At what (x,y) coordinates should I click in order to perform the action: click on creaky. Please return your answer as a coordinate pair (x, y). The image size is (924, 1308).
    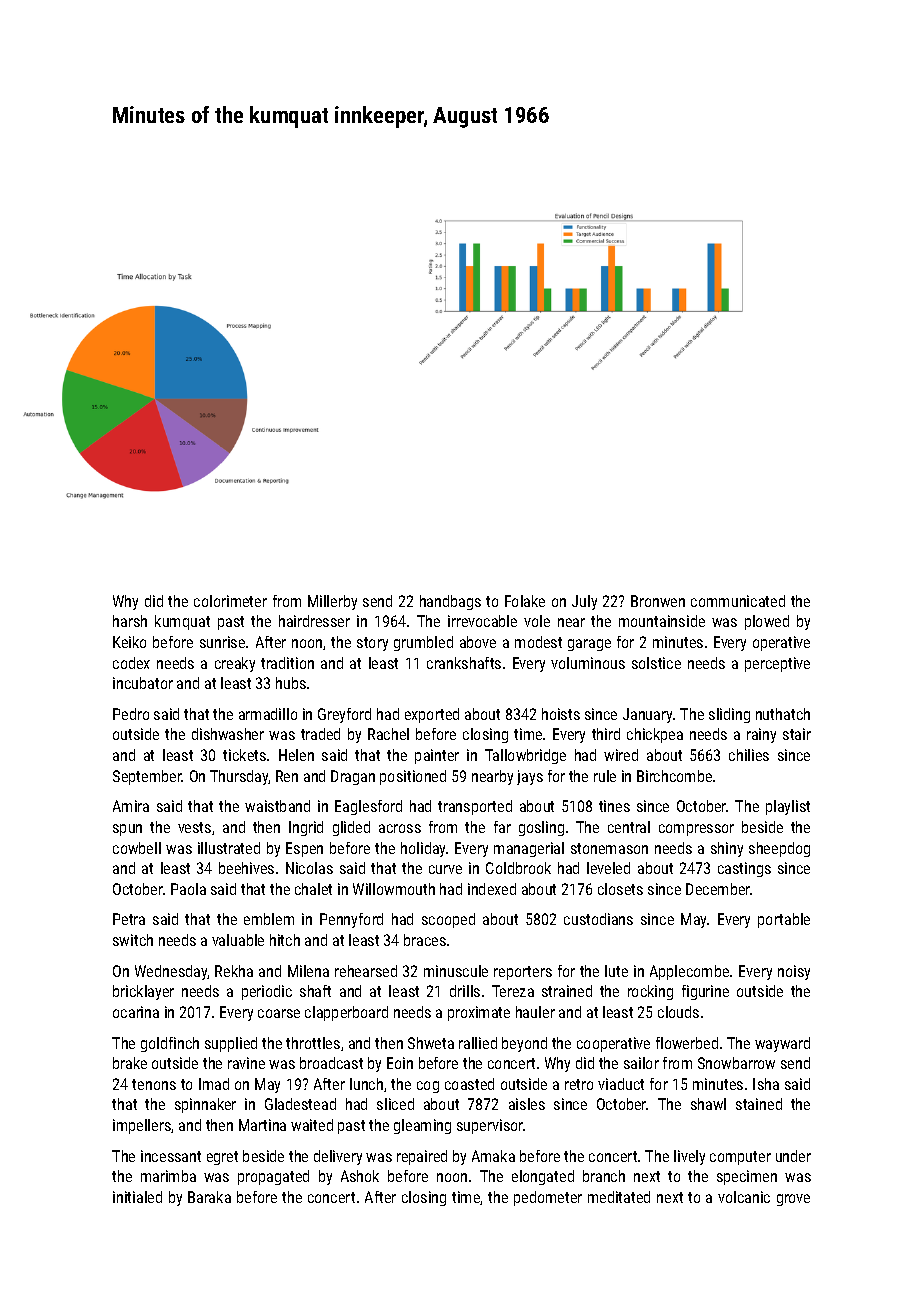
    Looking at the image, I should click on (235, 664).
